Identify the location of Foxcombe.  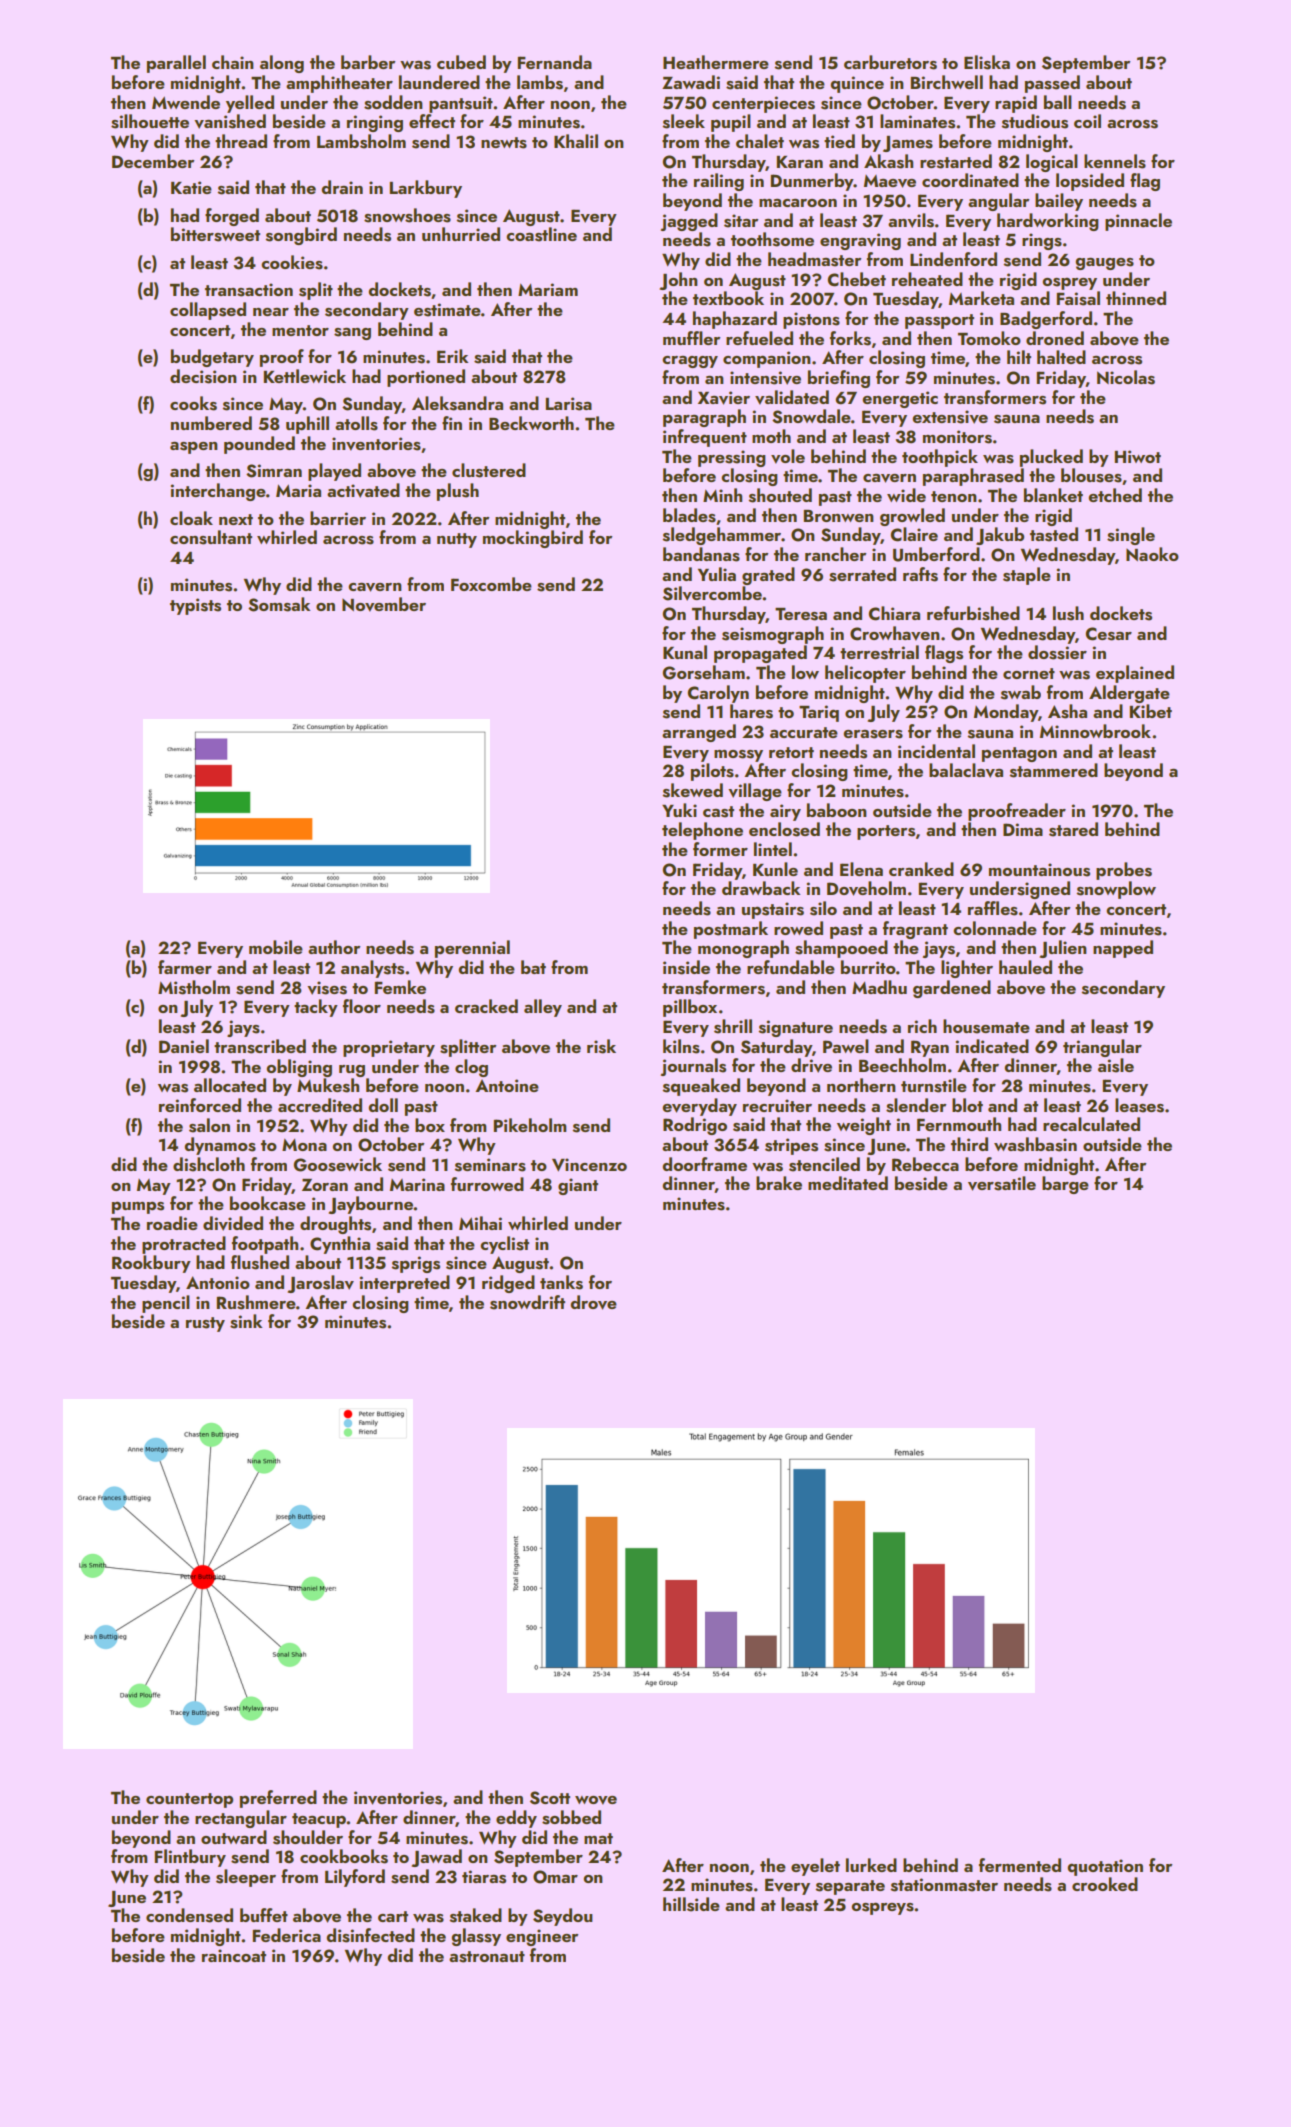
(491, 584).
